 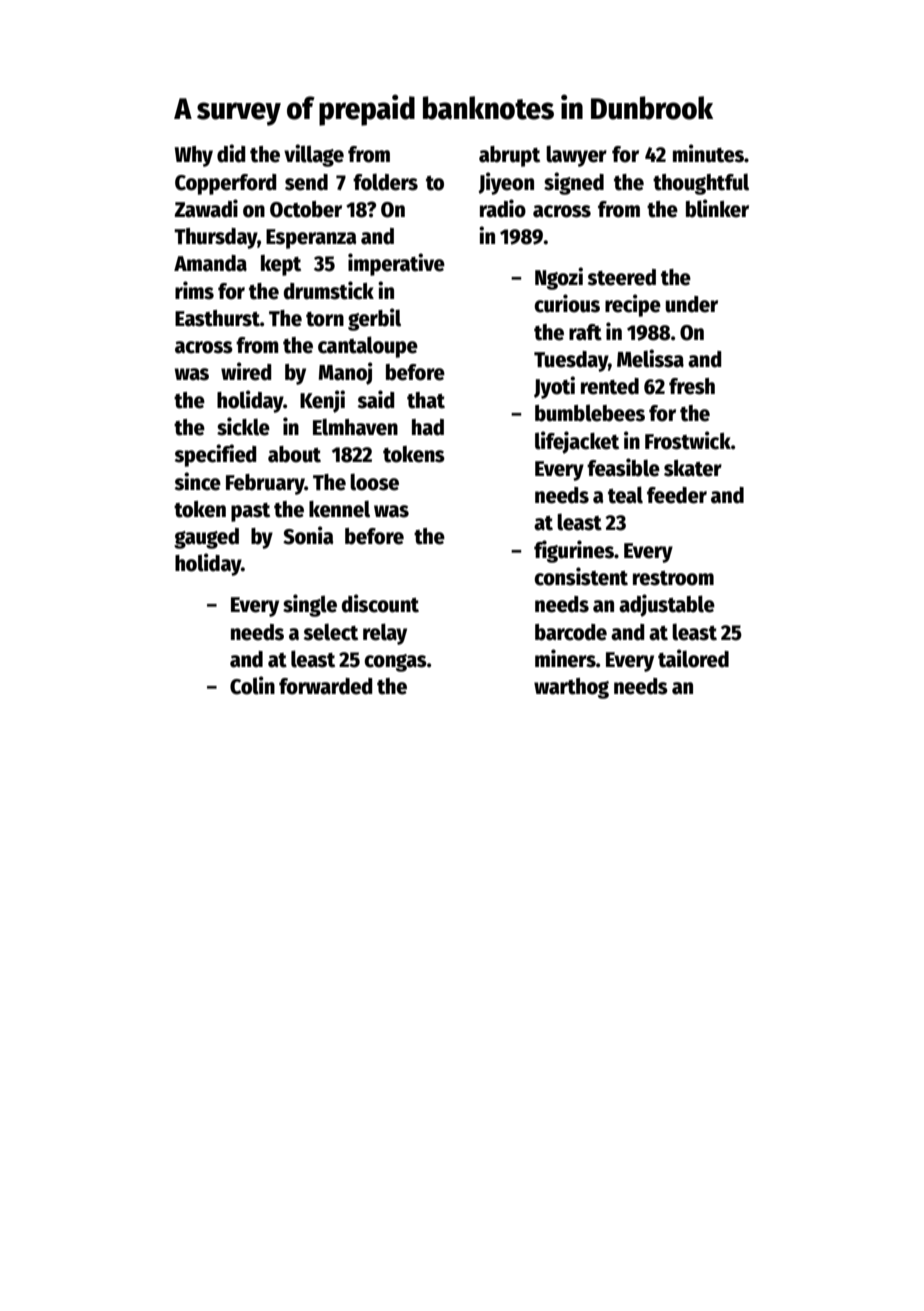 I want to click on blinker, so click(x=717, y=208).
